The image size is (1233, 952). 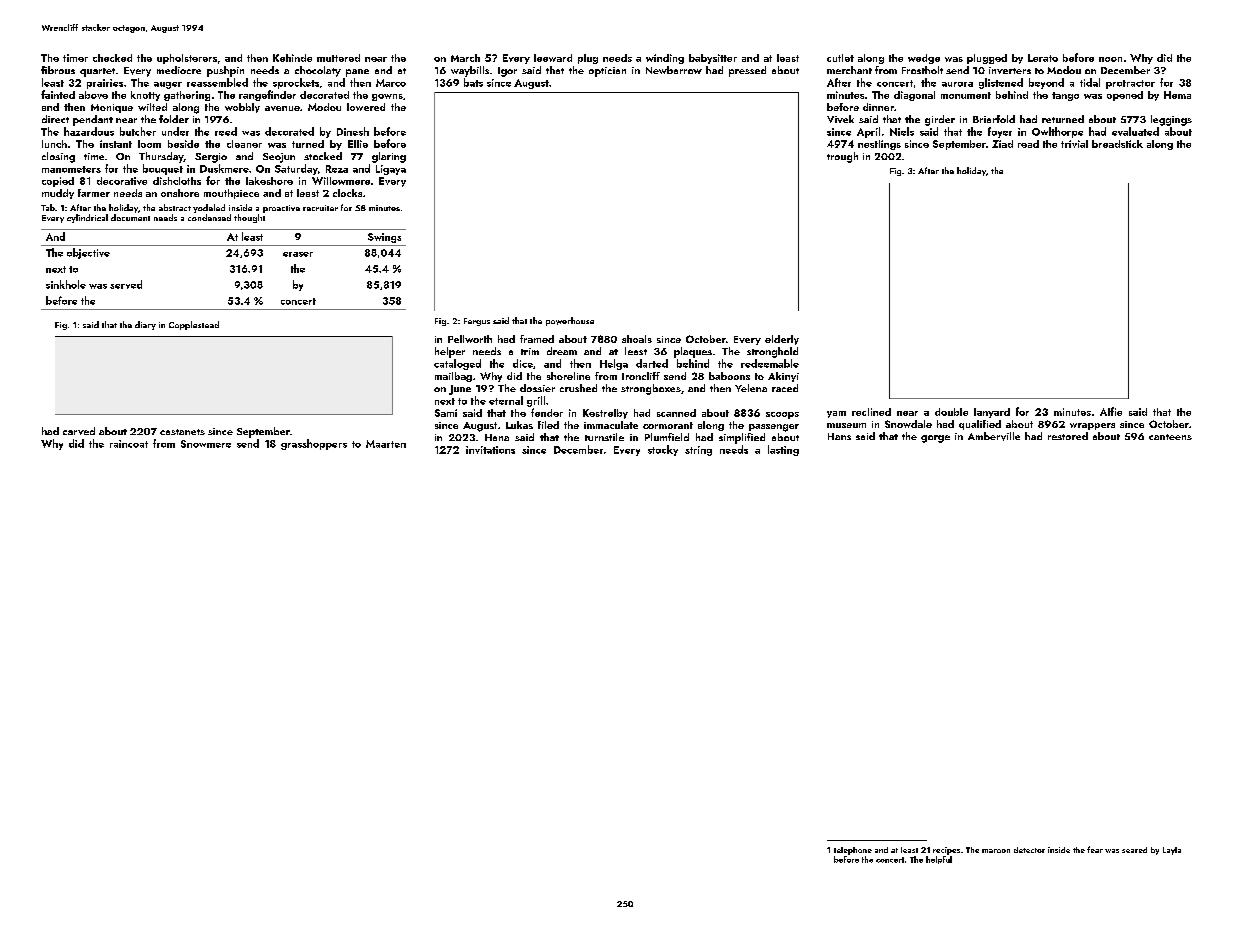 What do you see at coordinates (1170, 437) in the page?
I see `canteens` at bounding box center [1170, 437].
